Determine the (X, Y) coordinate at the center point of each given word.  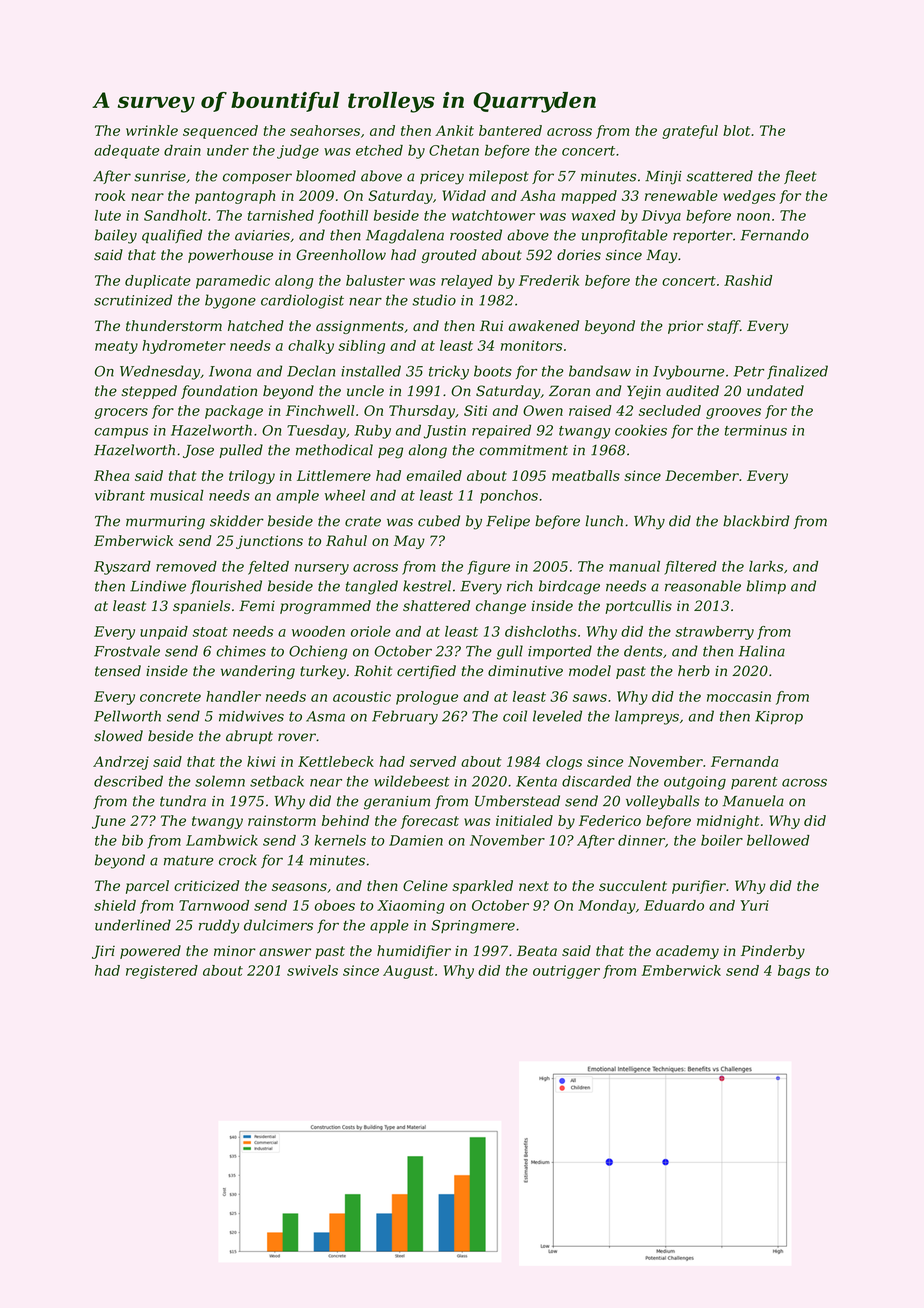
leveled (557, 716)
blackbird (756, 521)
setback (277, 781)
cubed (439, 521)
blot (736, 130)
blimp (766, 587)
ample (297, 497)
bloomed (326, 176)
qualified (172, 236)
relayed (467, 282)
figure (488, 568)
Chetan (454, 150)
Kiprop (779, 717)
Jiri (103, 952)
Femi (257, 605)
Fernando (775, 235)
